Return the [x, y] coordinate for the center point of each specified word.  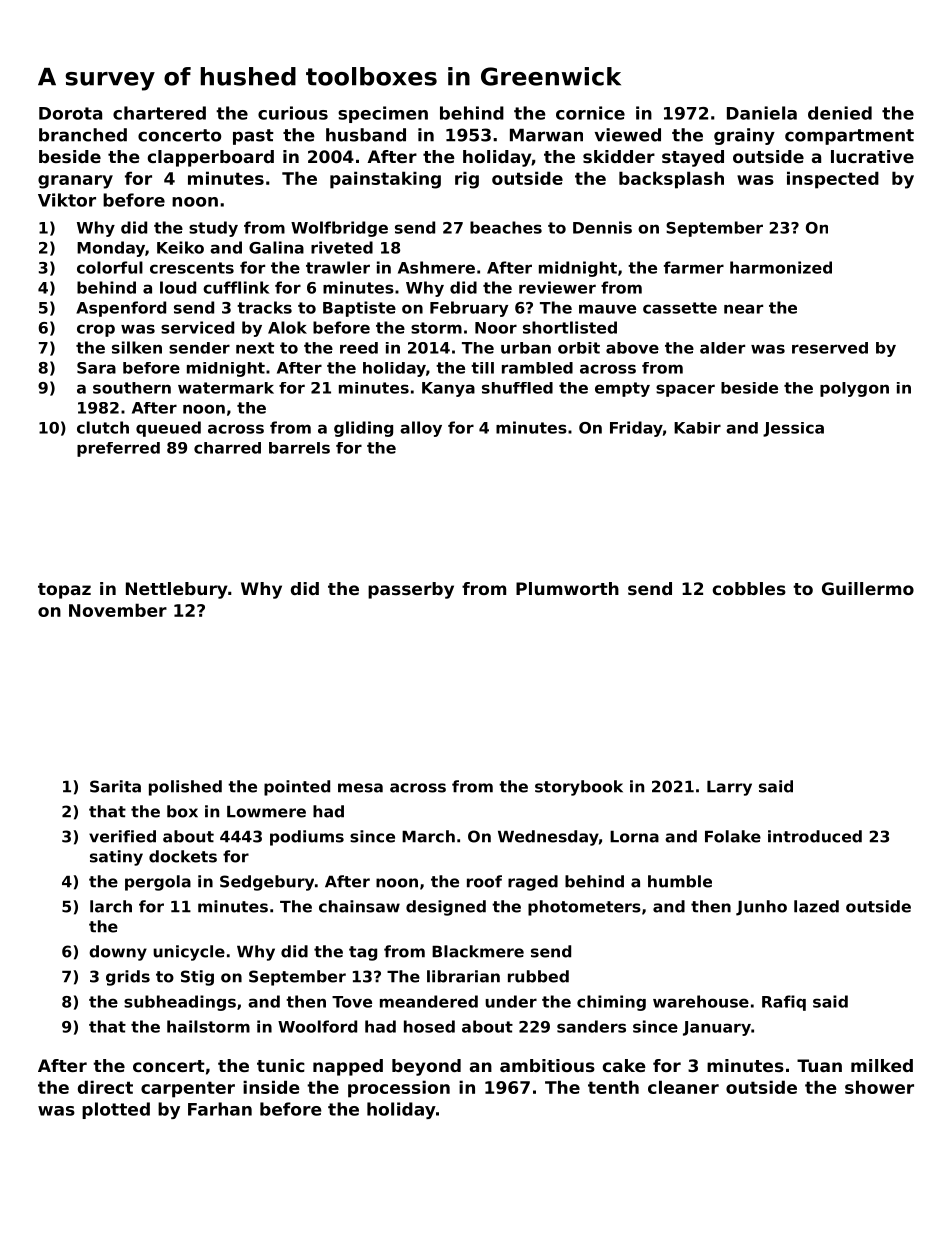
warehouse [701, 1001]
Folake [733, 836]
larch [111, 906]
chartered [159, 113]
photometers [584, 908]
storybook [579, 788]
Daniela [762, 113]
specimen [383, 114]
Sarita [115, 786]
